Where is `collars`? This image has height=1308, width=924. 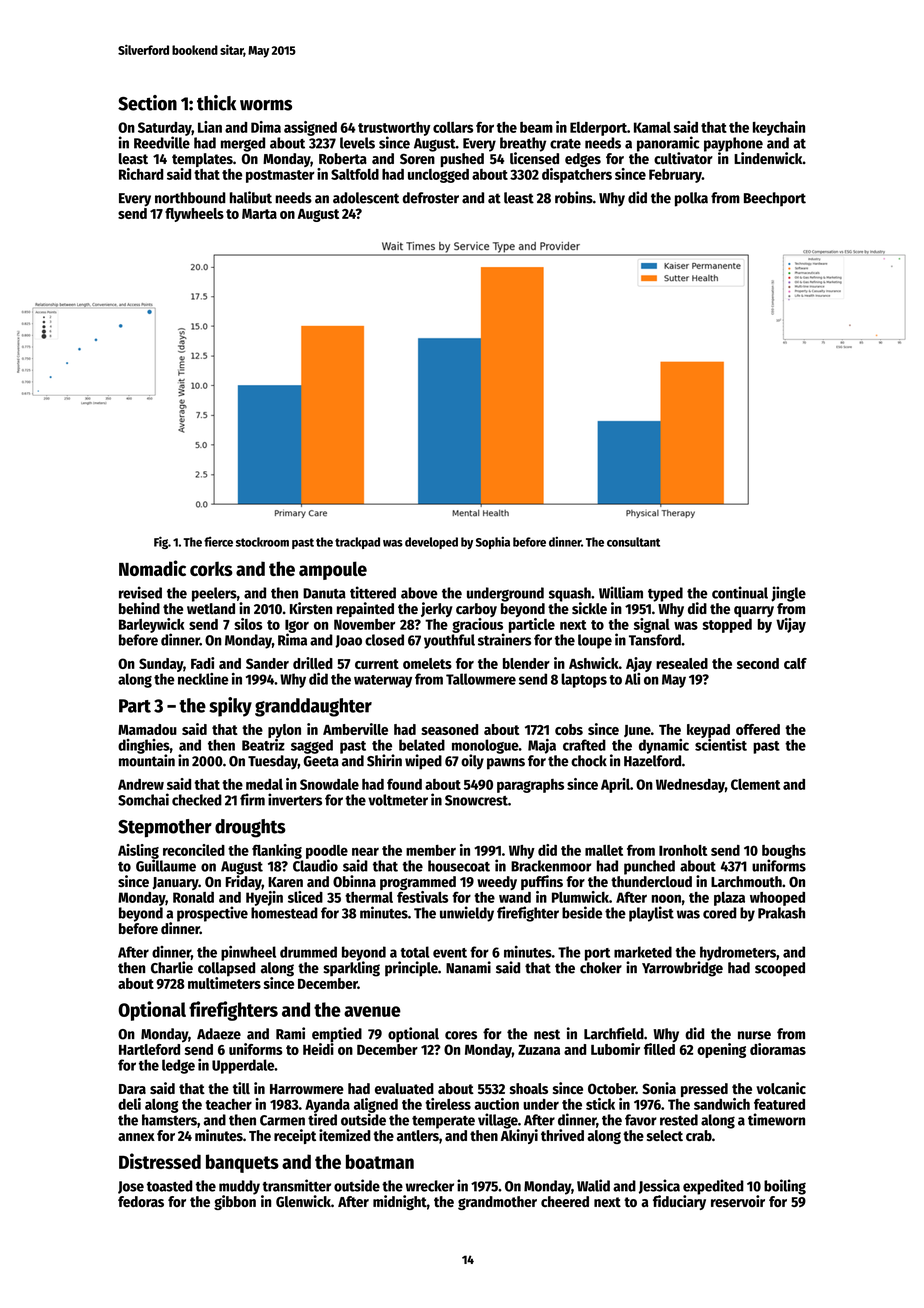 collars is located at coordinates (453, 127).
